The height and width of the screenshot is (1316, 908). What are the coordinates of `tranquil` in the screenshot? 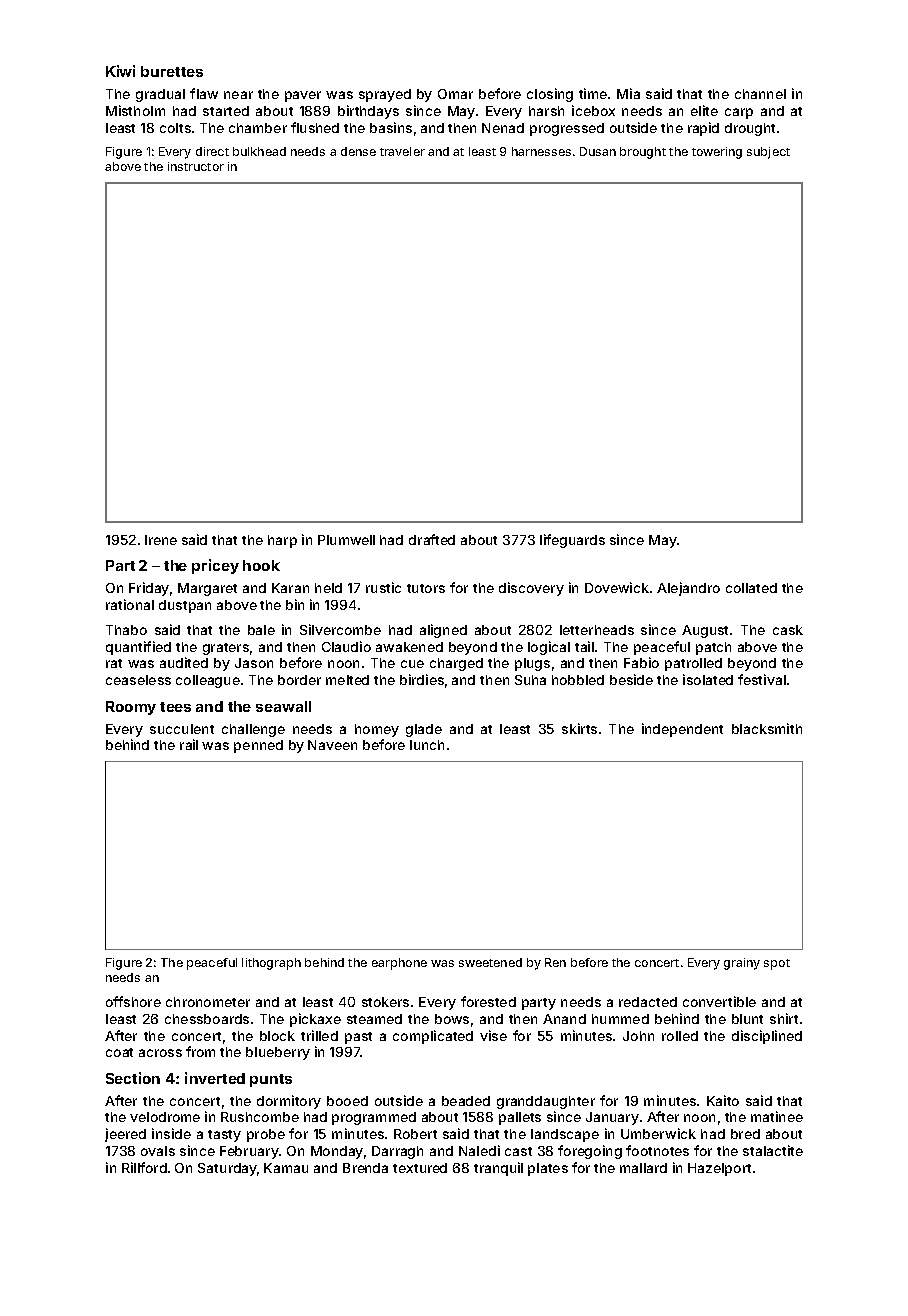 It's located at (498, 1169).
